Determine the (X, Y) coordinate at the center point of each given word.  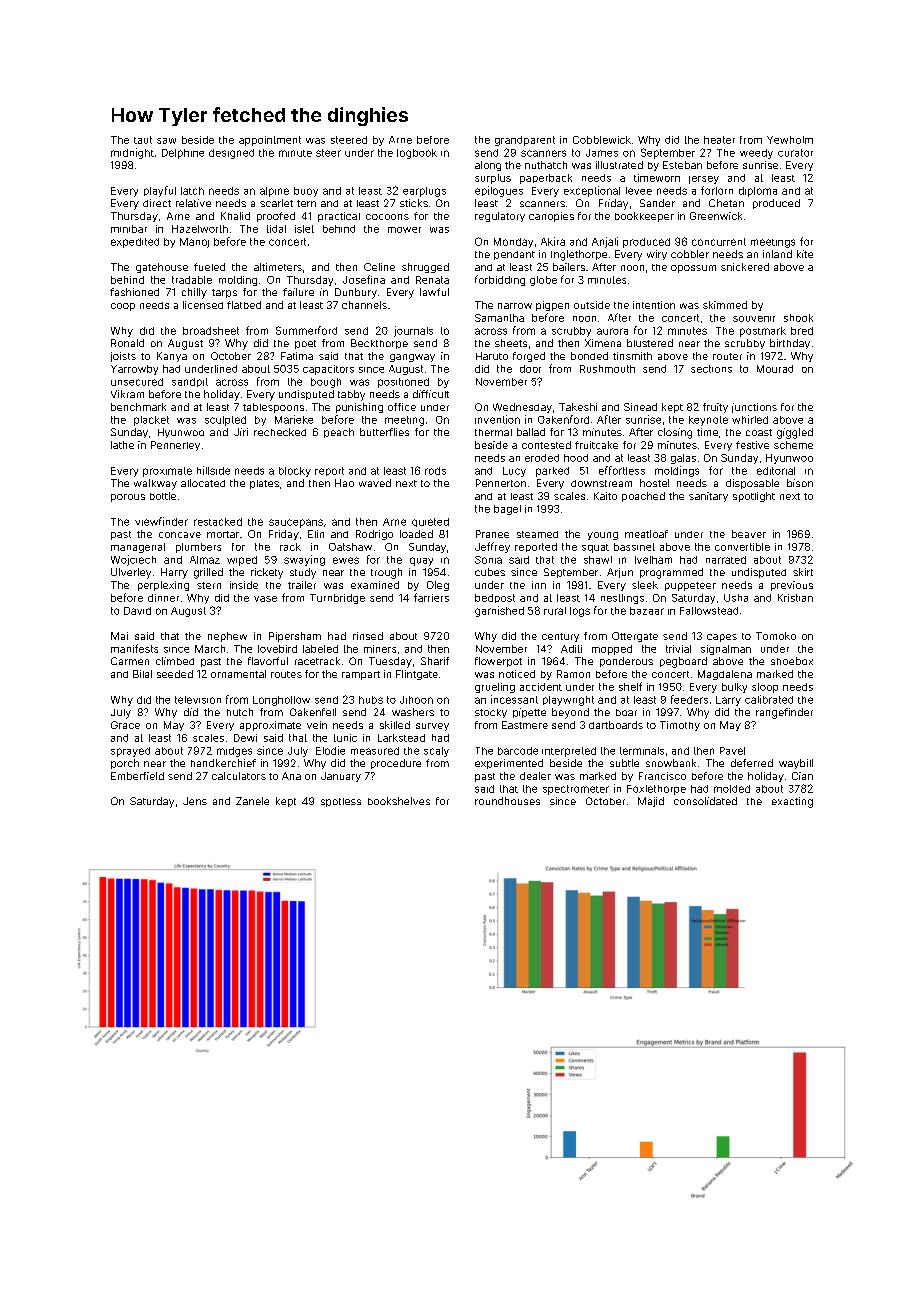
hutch (240, 712)
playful (160, 191)
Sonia (488, 560)
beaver (749, 534)
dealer (535, 776)
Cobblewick (602, 140)
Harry (174, 573)
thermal (493, 432)
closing (675, 433)
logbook (417, 154)
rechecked (280, 432)
